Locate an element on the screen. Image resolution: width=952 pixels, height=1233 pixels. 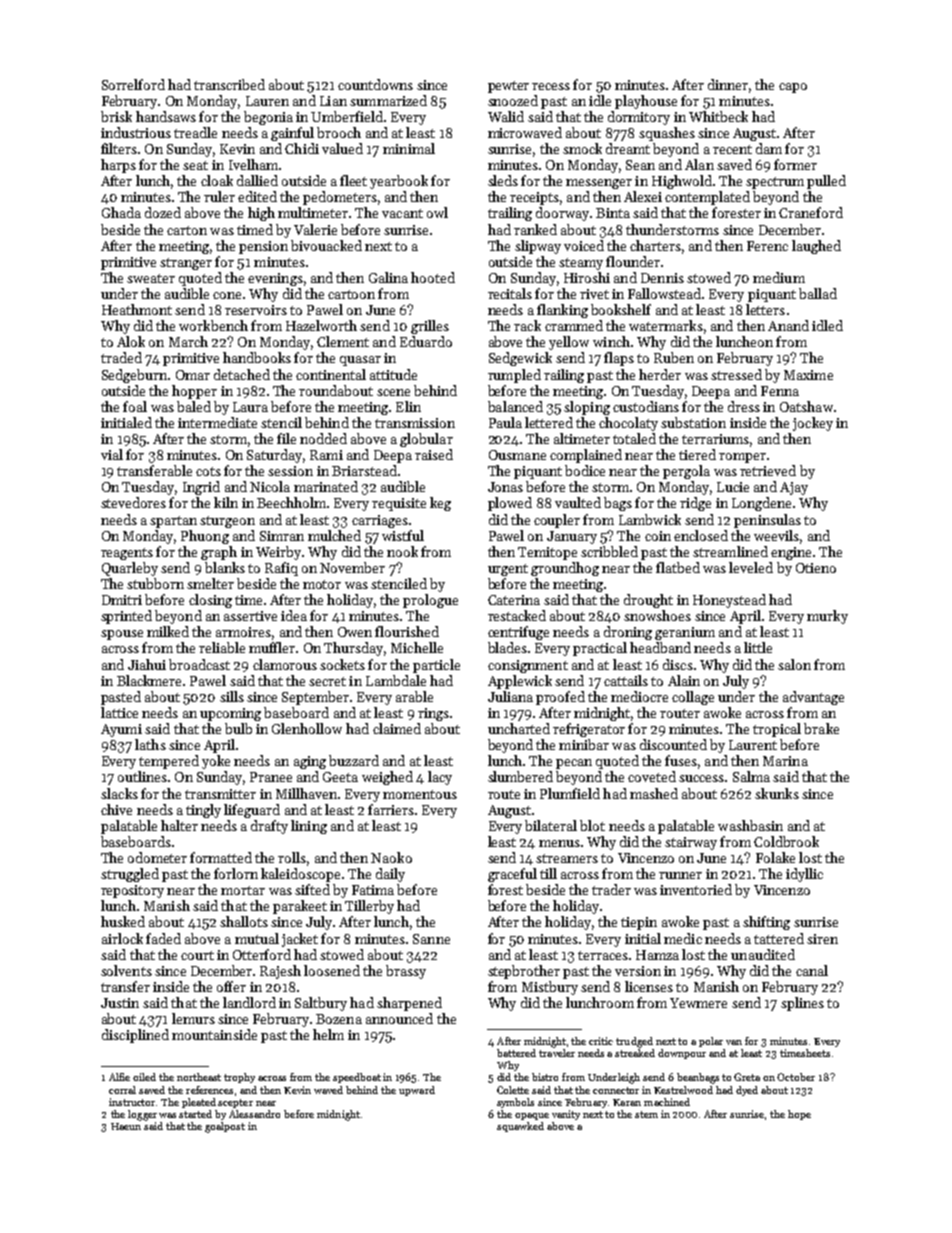
recess is located at coordinates (551, 86).
